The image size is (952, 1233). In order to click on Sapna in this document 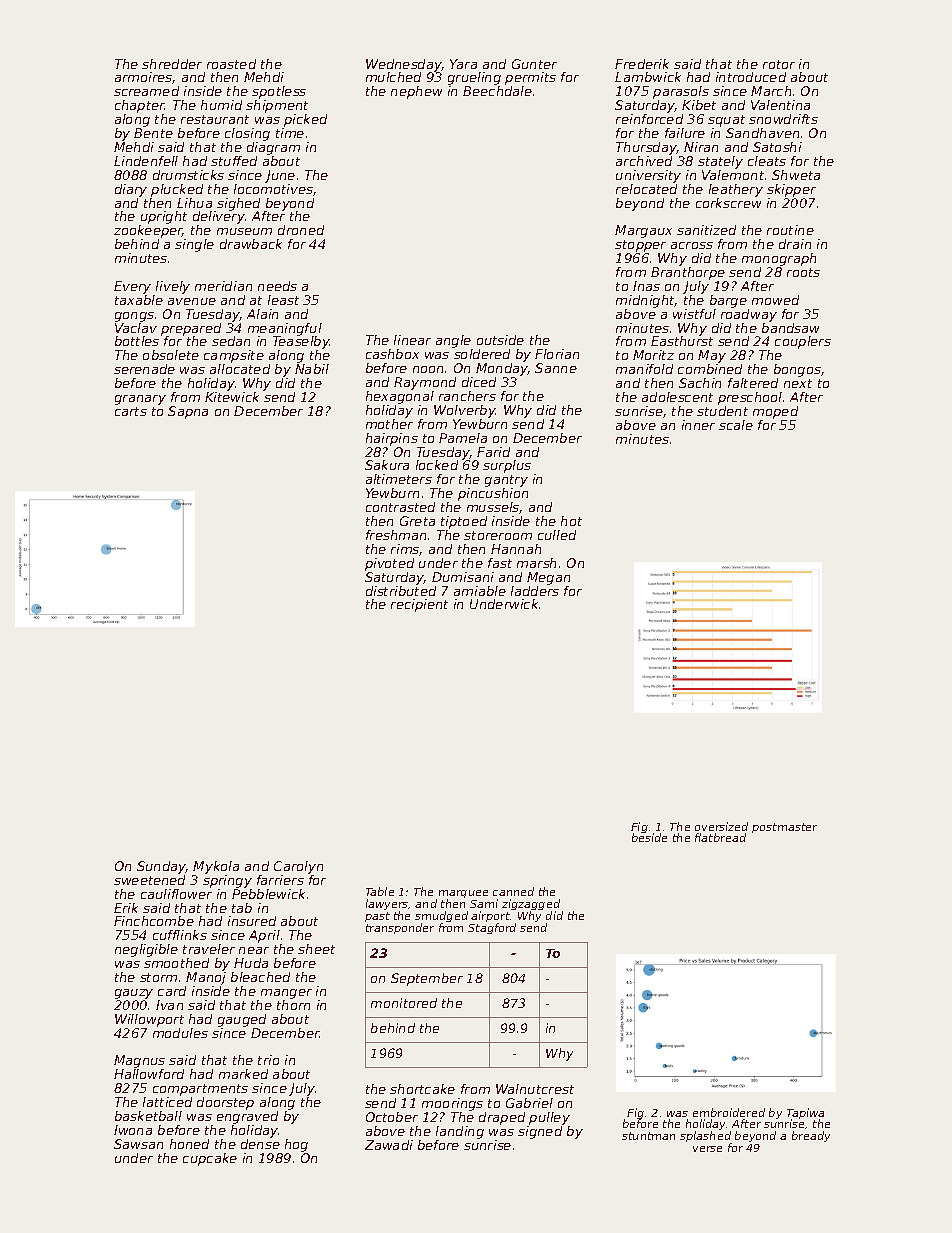, I will do `click(188, 412)`.
